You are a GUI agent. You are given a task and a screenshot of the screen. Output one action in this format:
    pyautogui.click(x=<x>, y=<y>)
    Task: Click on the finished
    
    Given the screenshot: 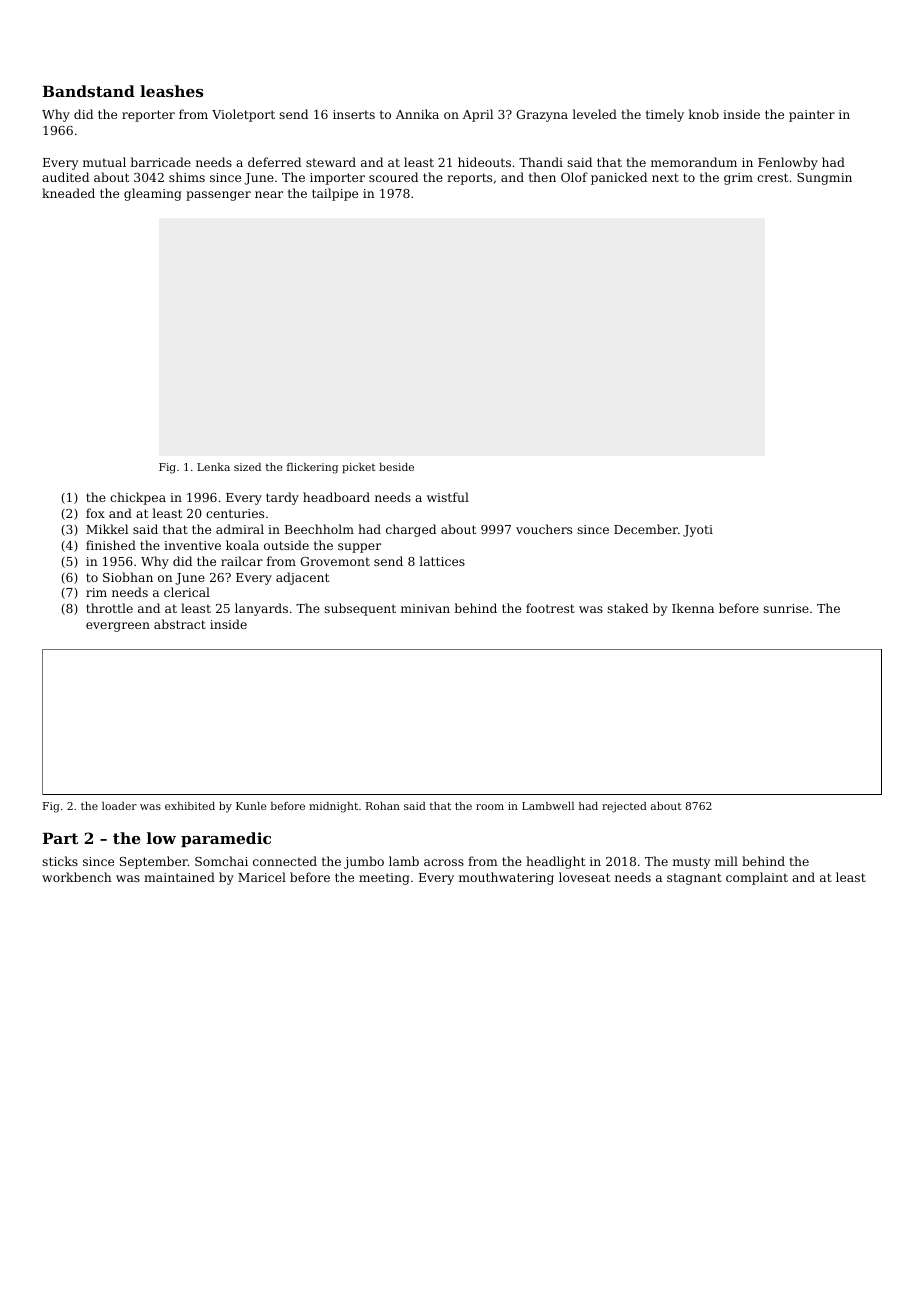 What is the action you would take?
    pyautogui.click(x=111, y=545)
